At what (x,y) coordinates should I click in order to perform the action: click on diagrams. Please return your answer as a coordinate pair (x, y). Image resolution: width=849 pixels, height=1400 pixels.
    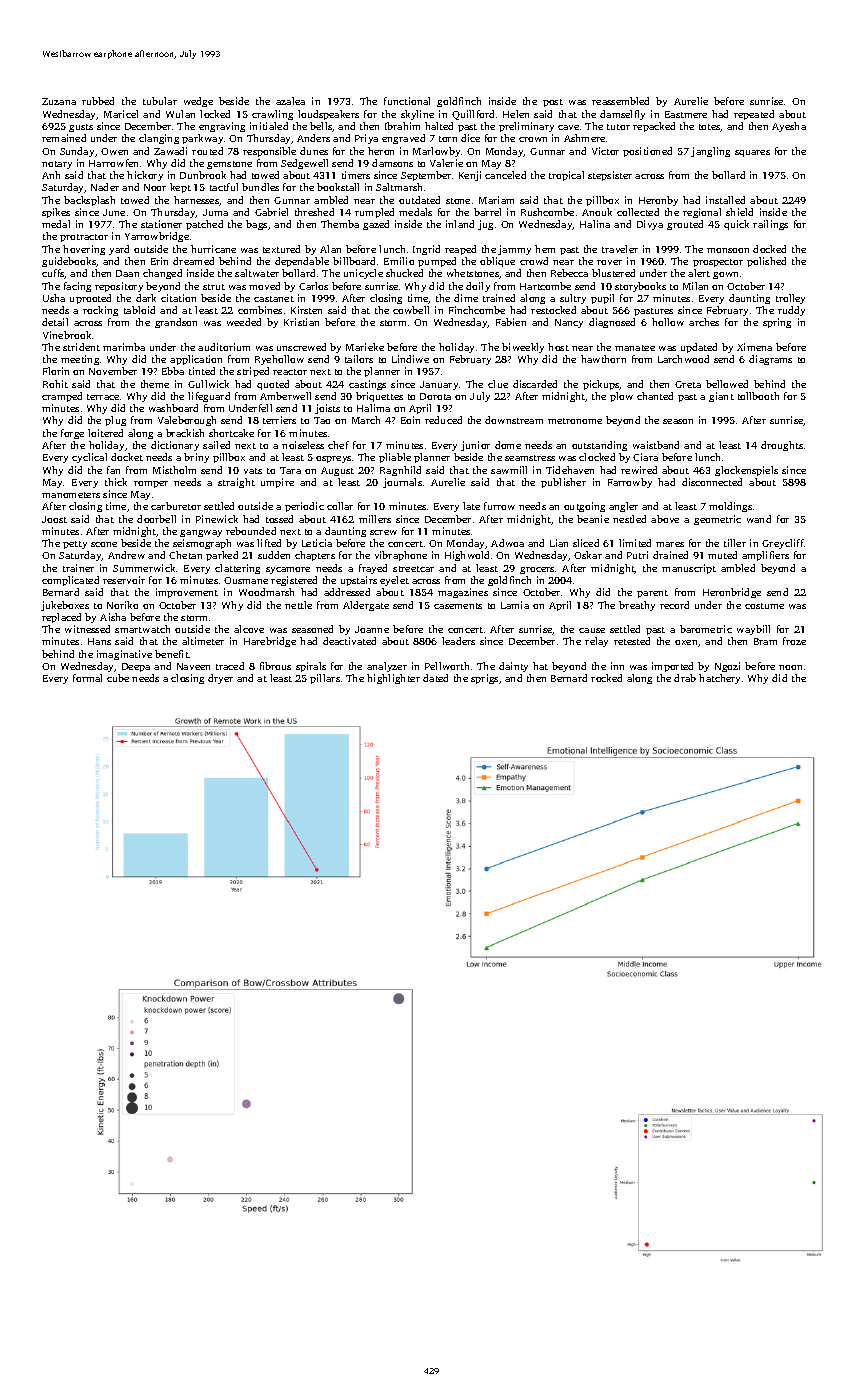
    Looking at the image, I should click on (770, 360).
